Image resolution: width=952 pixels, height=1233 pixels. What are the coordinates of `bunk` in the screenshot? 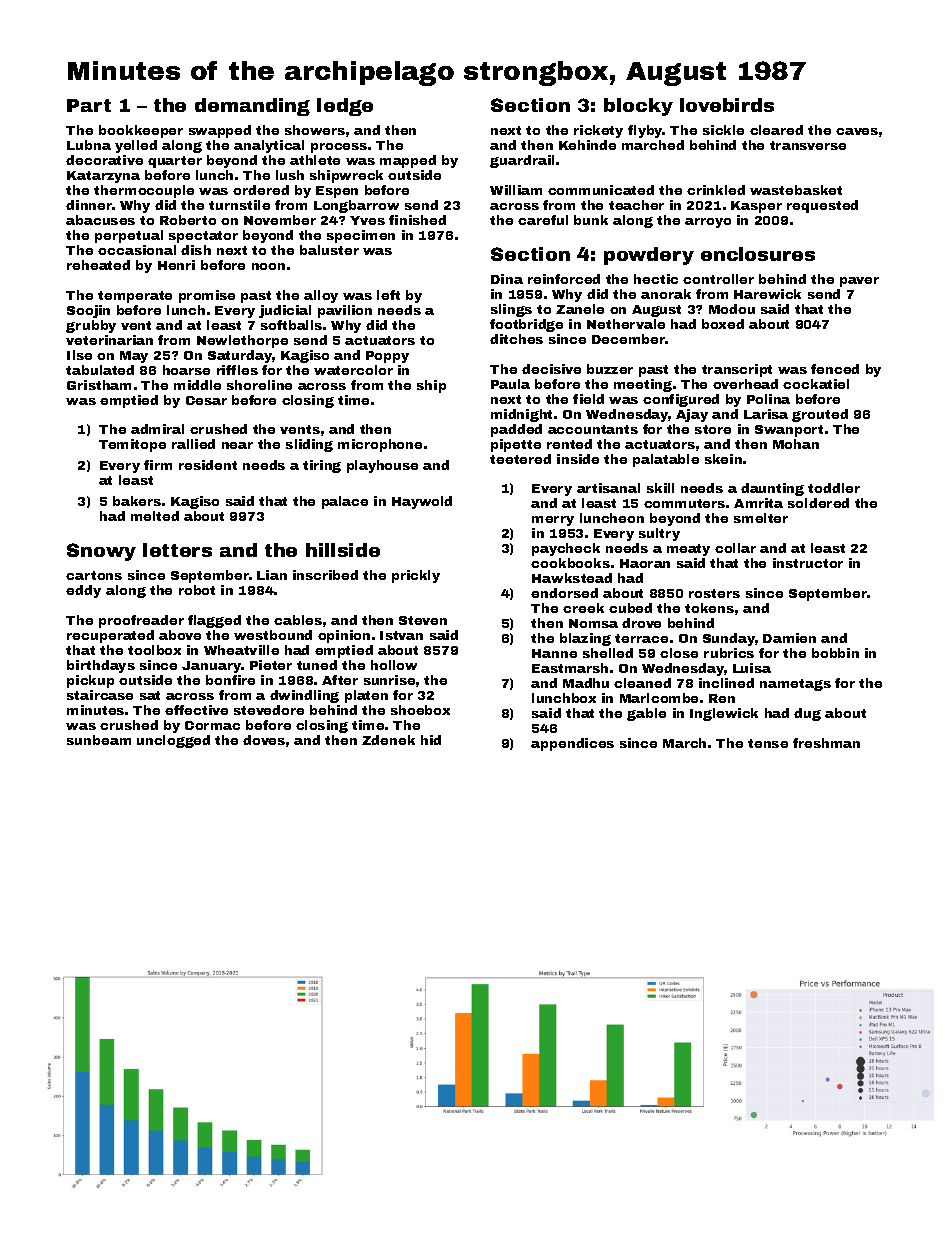 It's located at (591, 220).
